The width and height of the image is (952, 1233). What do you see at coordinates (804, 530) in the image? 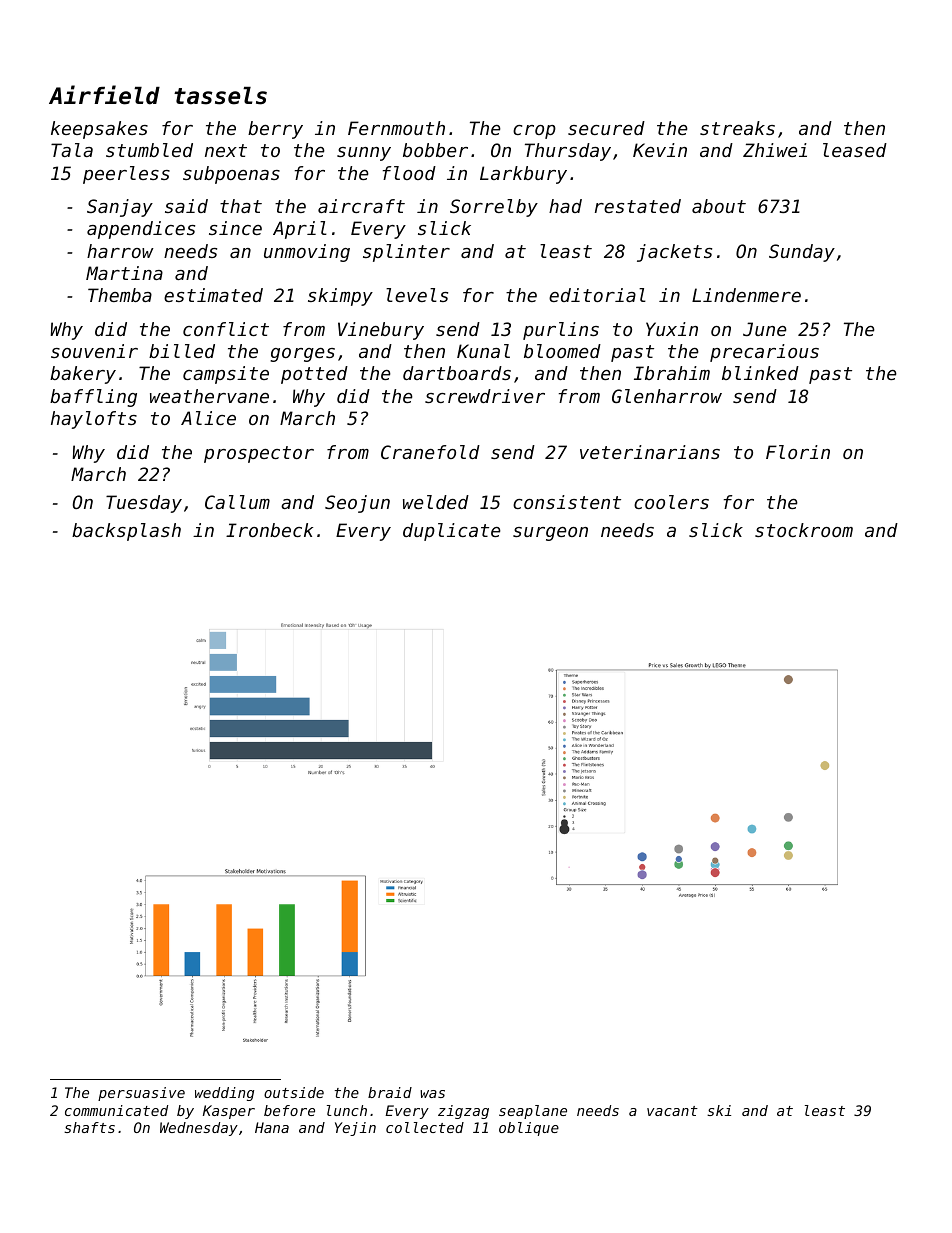
I see `stockroom` at bounding box center [804, 530].
